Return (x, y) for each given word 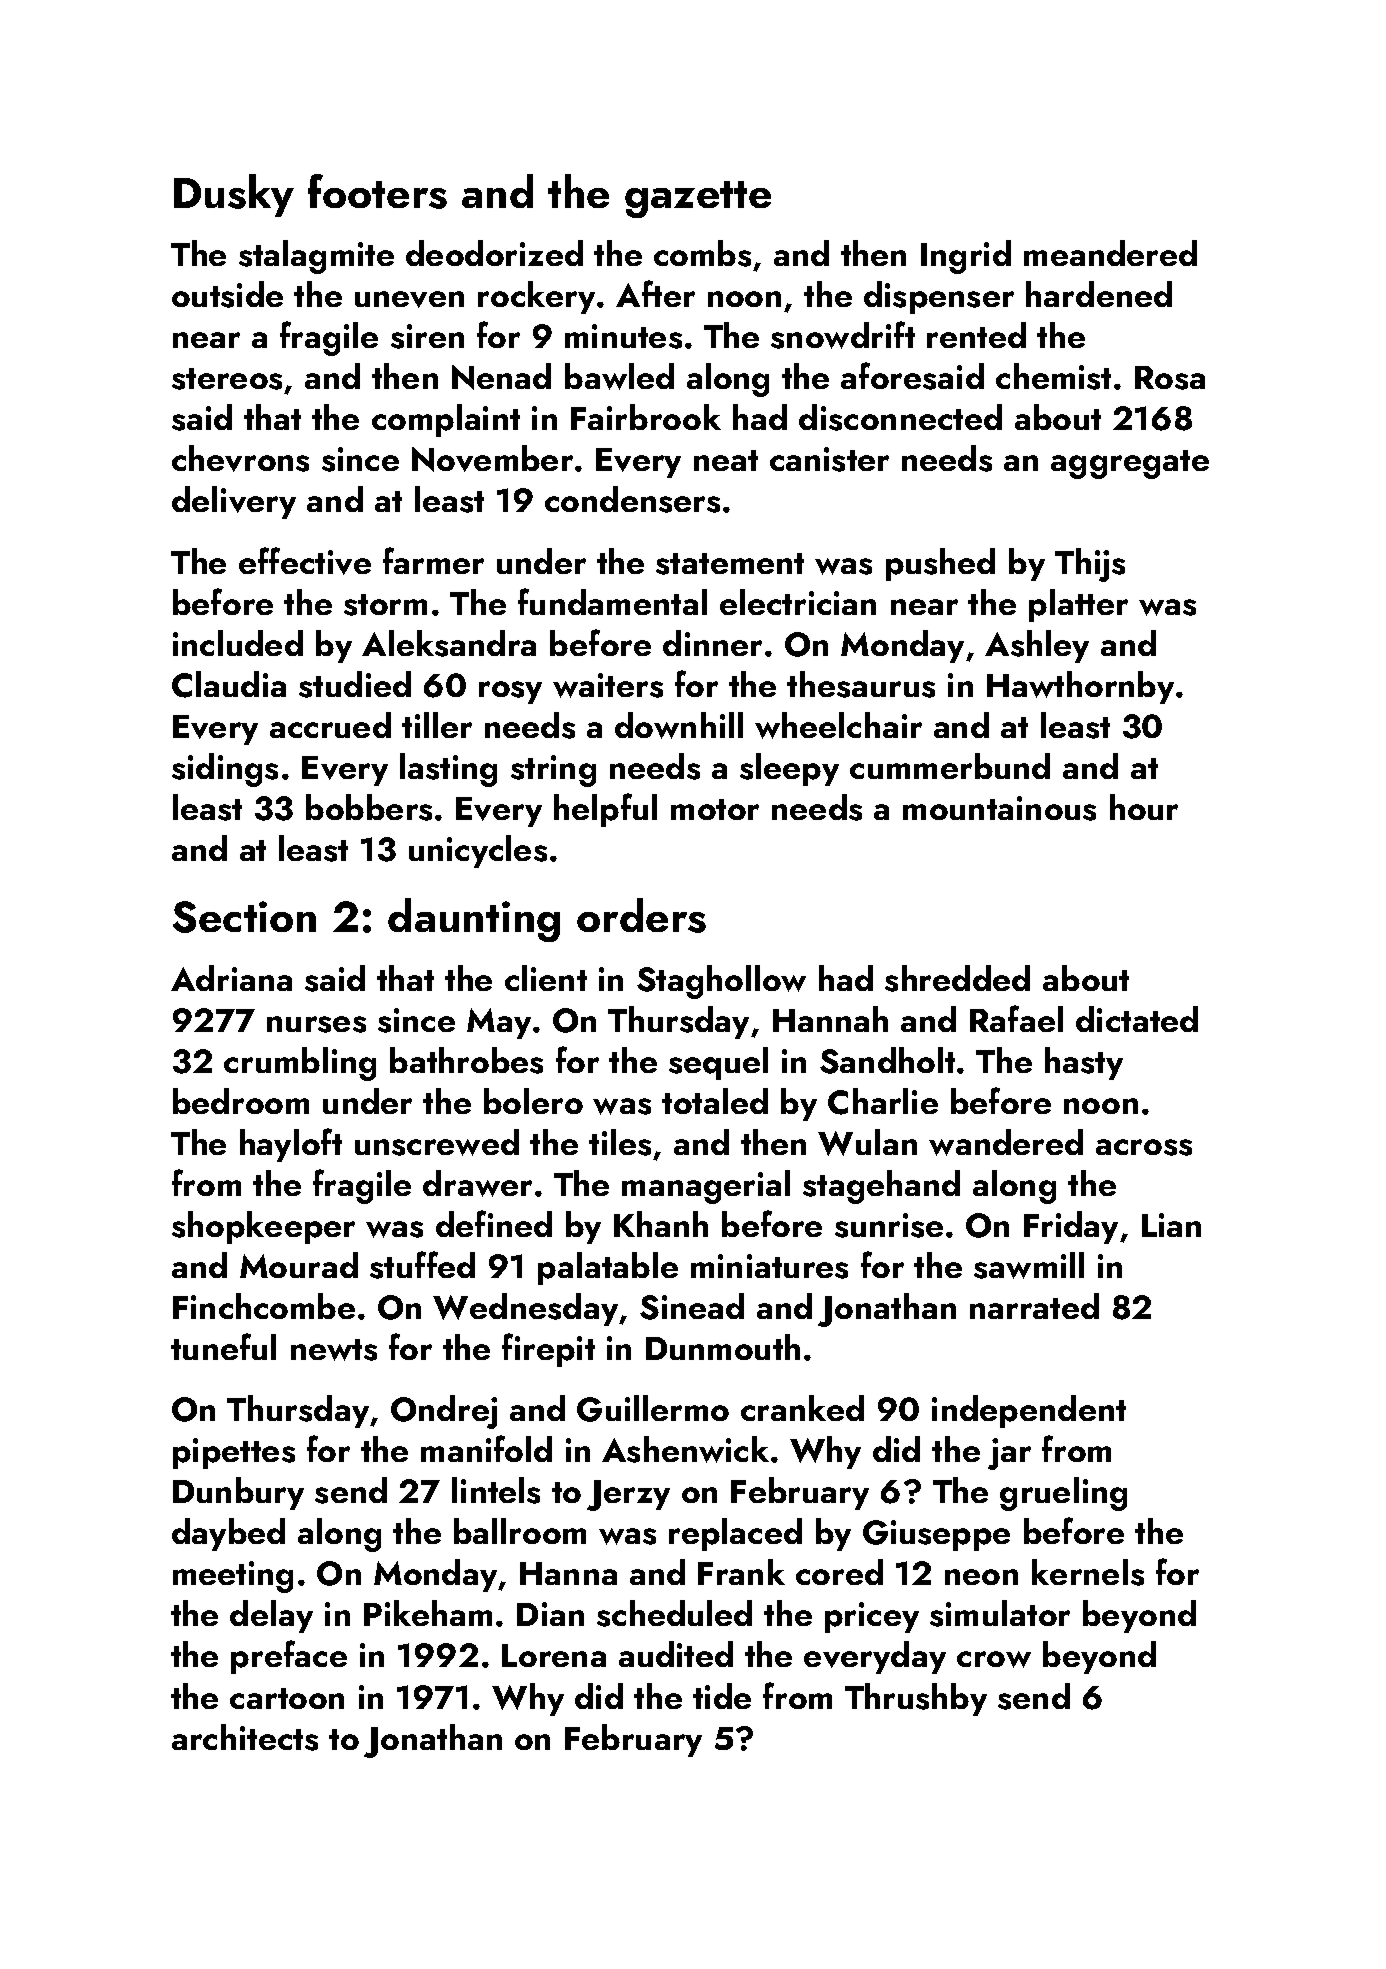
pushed (940, 564)
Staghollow (721, 982)
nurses (316, 1024)
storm (385, 605)
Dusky (234, 195)
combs (702, 253)
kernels (1088, 1572)
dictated (1137, 1019)
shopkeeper (263, 1227)
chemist (1053, 376)
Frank (741, 1572)
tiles (620, 1142)
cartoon (287, 1698)
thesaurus (861, 684)
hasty (1084, 1063)
